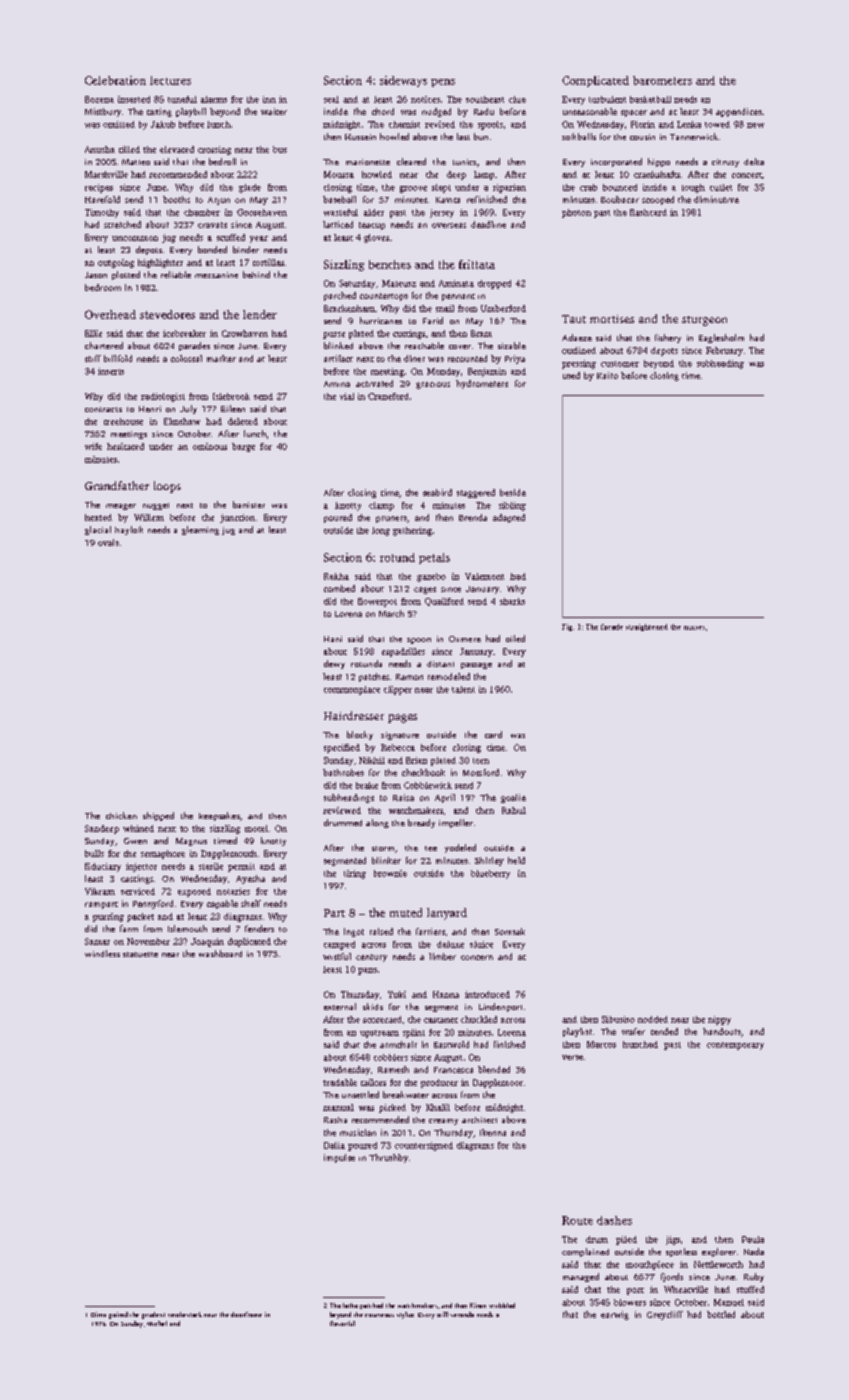 The image size is (849, 1400). I want to click on Complicated, so click(595, 81).
